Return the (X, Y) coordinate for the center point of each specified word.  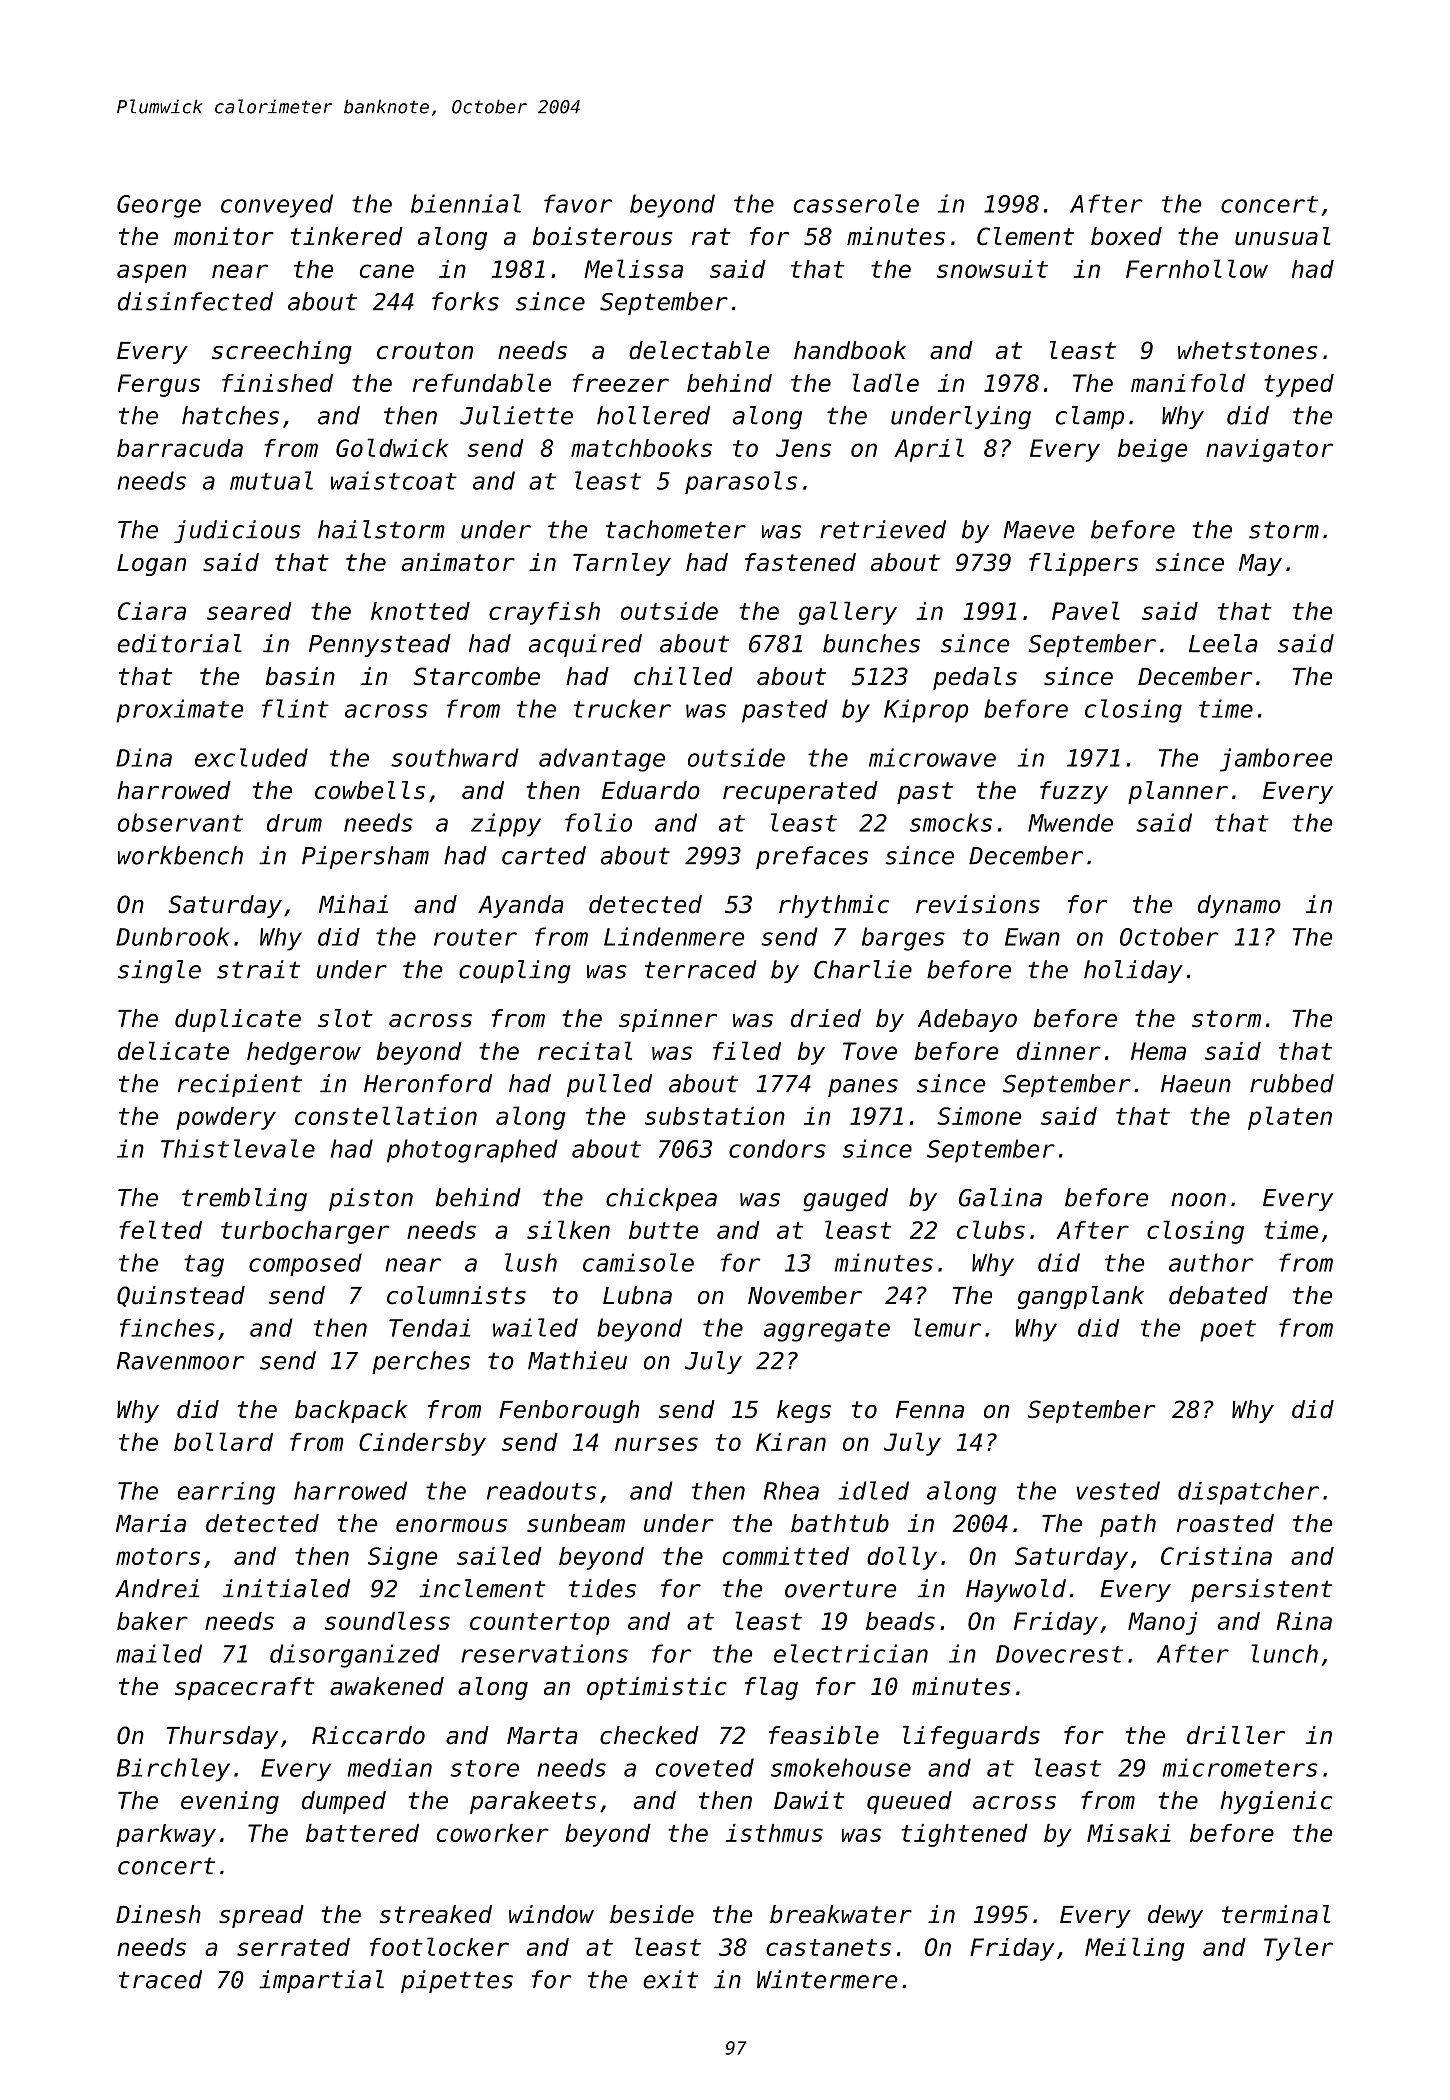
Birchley (173, 1770)
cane (387, 271)
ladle (886, 382)
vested (1118, 1490)
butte (663, 1230)
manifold (1188, 382)
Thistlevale (238, 1148)
